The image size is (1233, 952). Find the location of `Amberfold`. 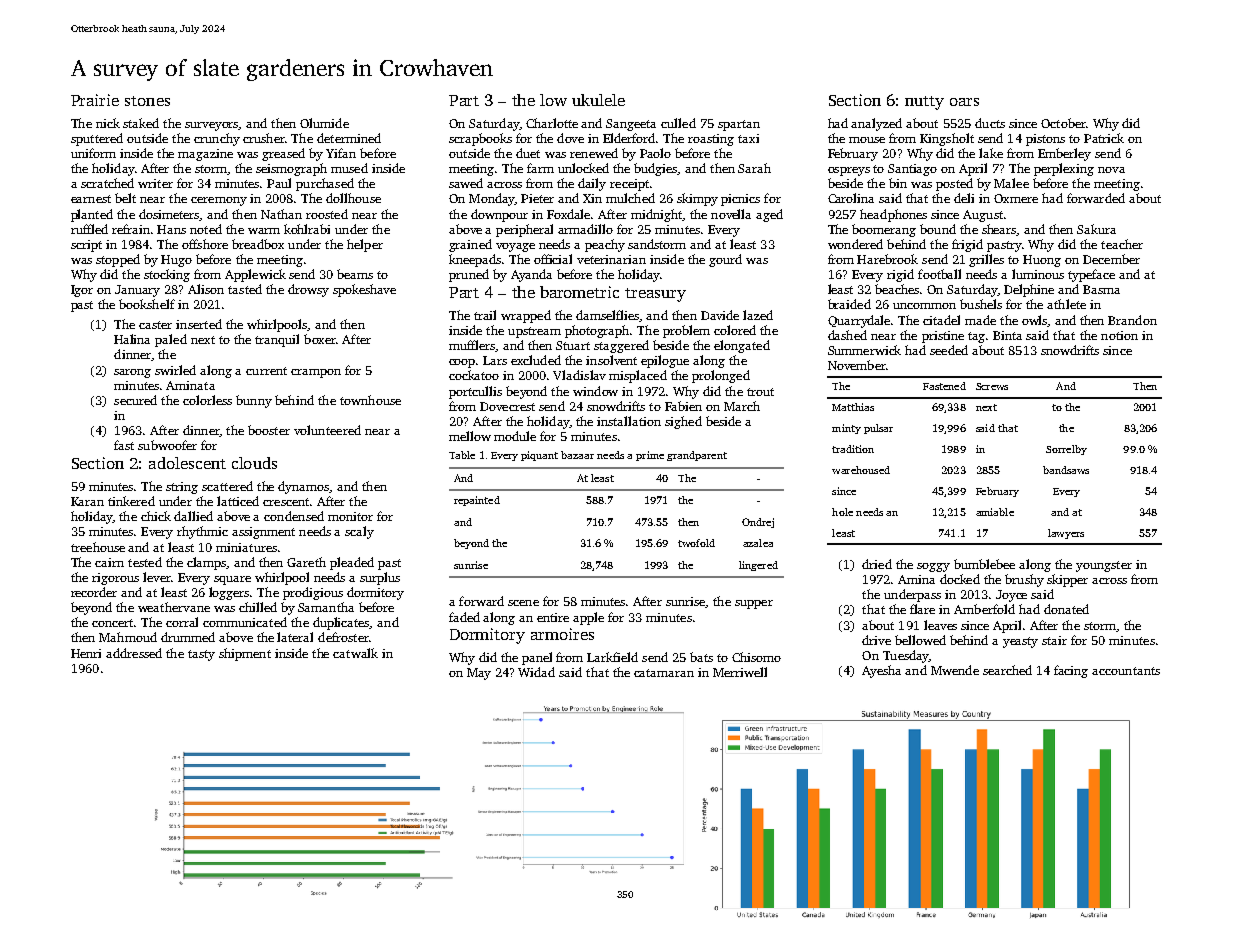

Amberfold is located at coordinates (984, 609).
